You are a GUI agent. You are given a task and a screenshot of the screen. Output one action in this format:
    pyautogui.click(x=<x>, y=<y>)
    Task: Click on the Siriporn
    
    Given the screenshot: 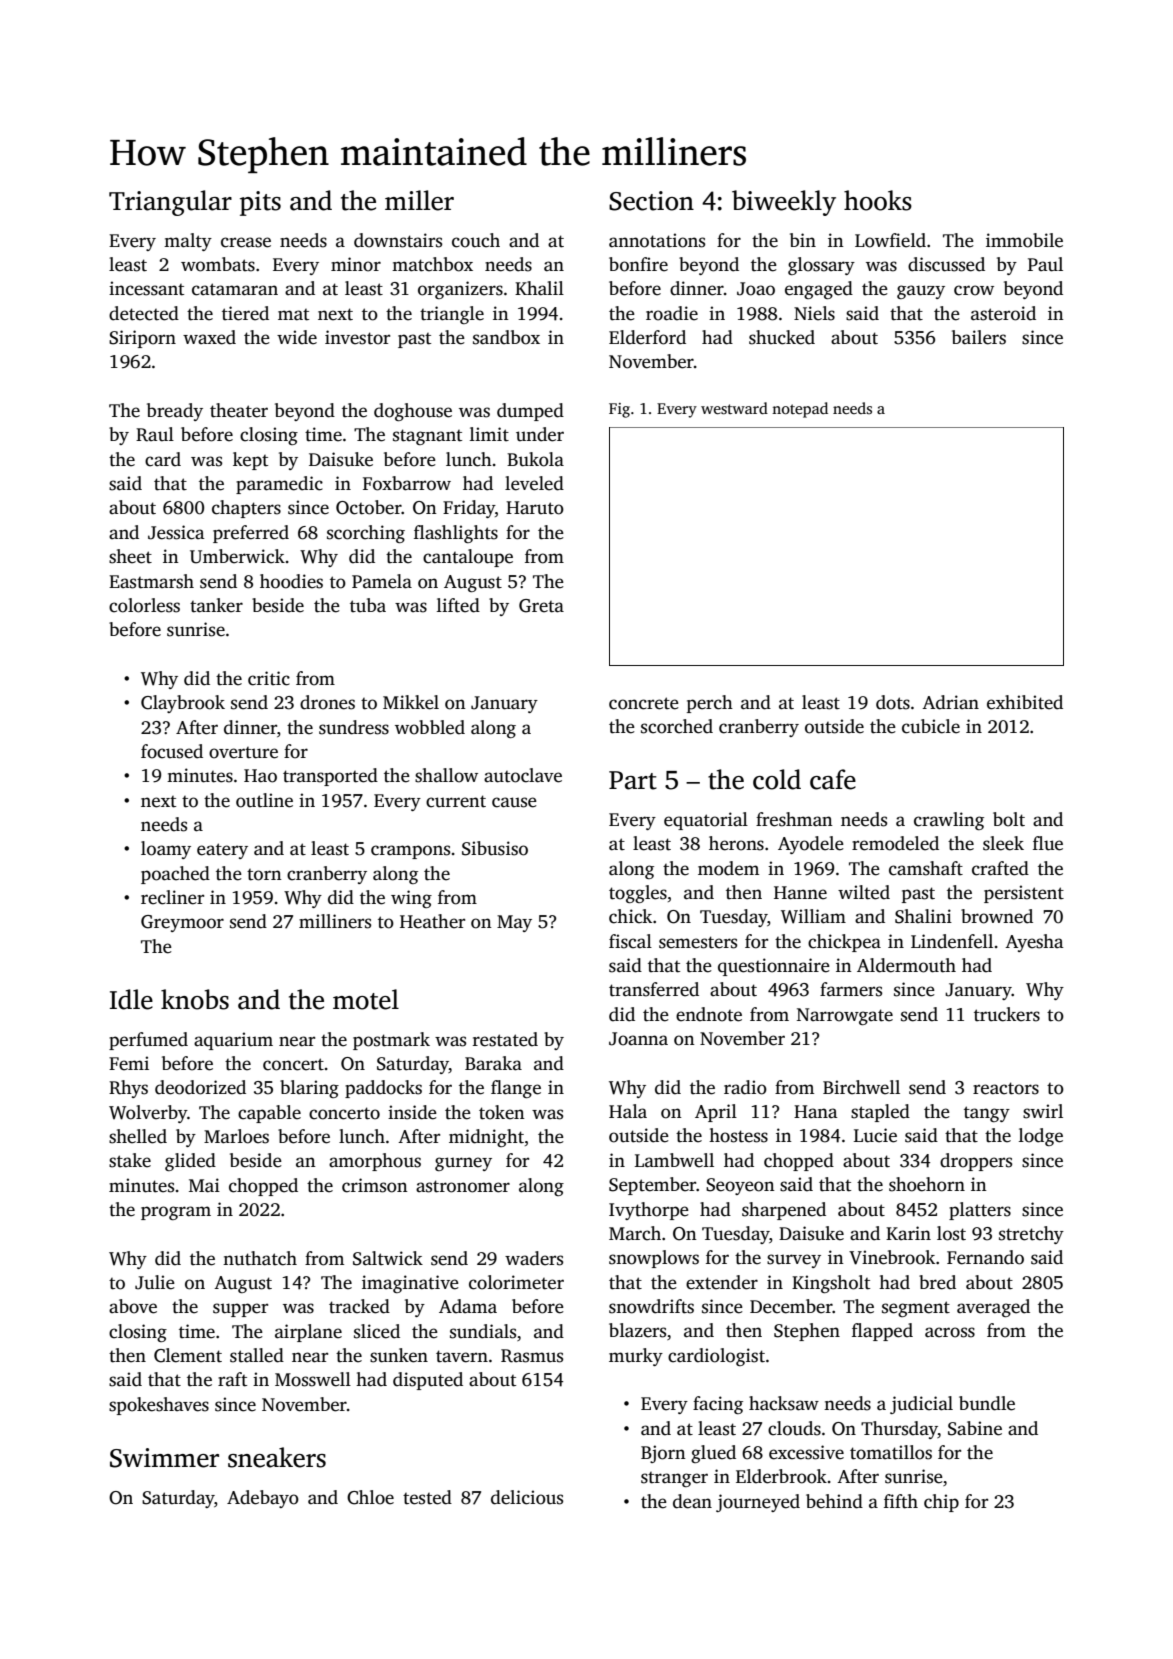 What is the action you would take?
    pyautogui.click(x=142, y=339)
